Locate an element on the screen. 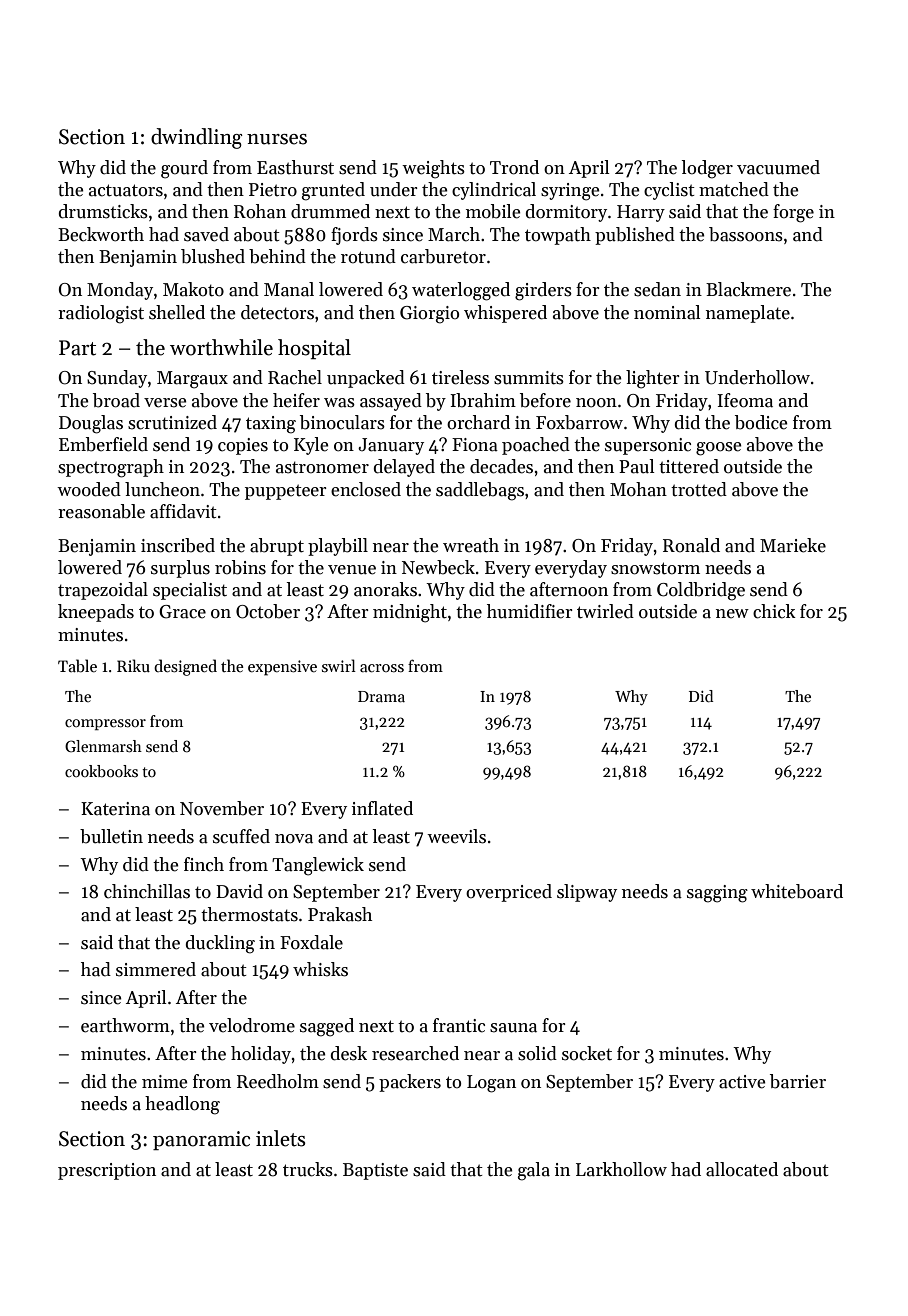 The image size is (908, 1316). forge is located at coordinates (793, 213).
